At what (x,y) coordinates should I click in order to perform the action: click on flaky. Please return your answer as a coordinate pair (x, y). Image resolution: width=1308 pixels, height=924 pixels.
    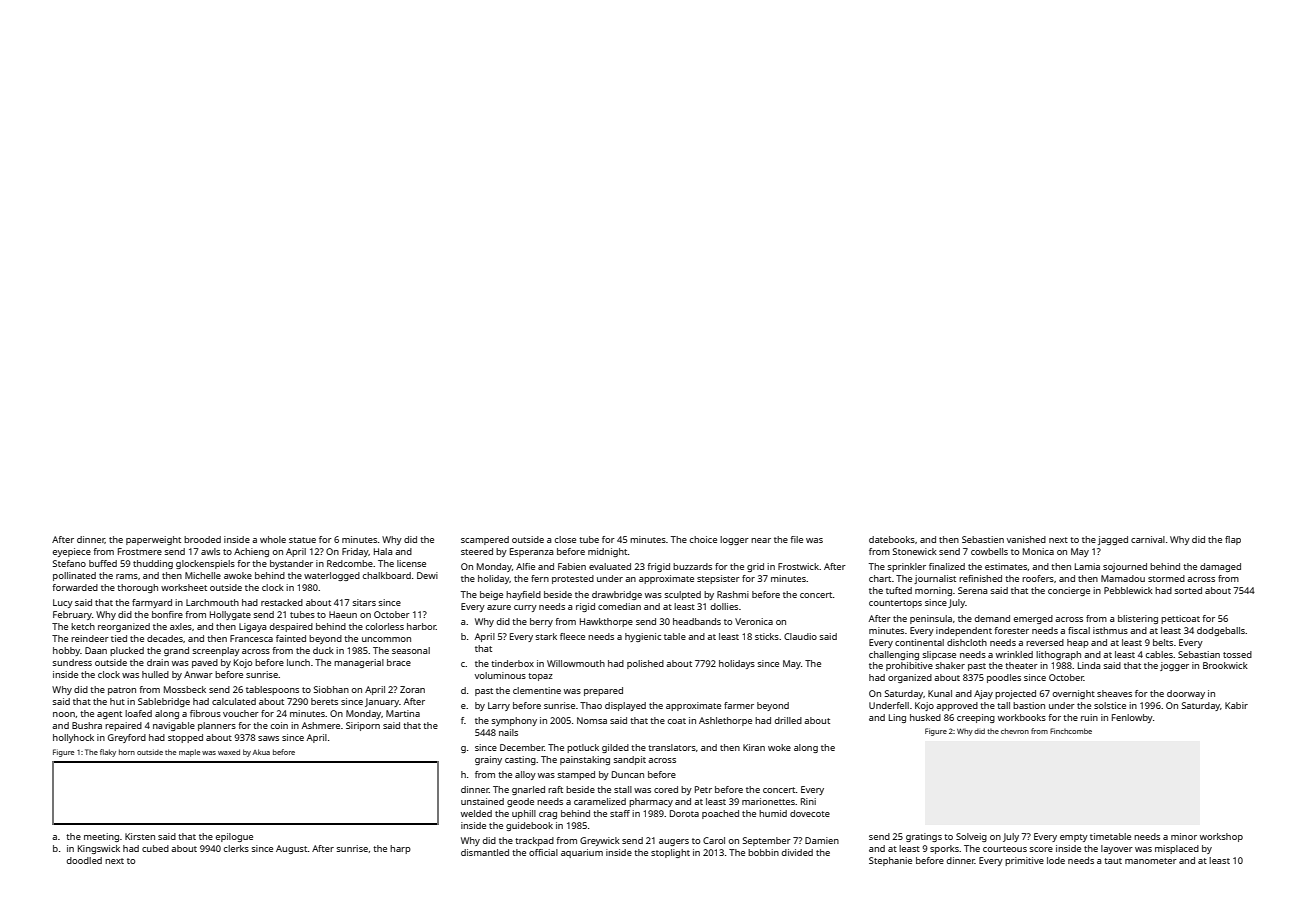
    Looking at the image, I should click on (108, 753).
